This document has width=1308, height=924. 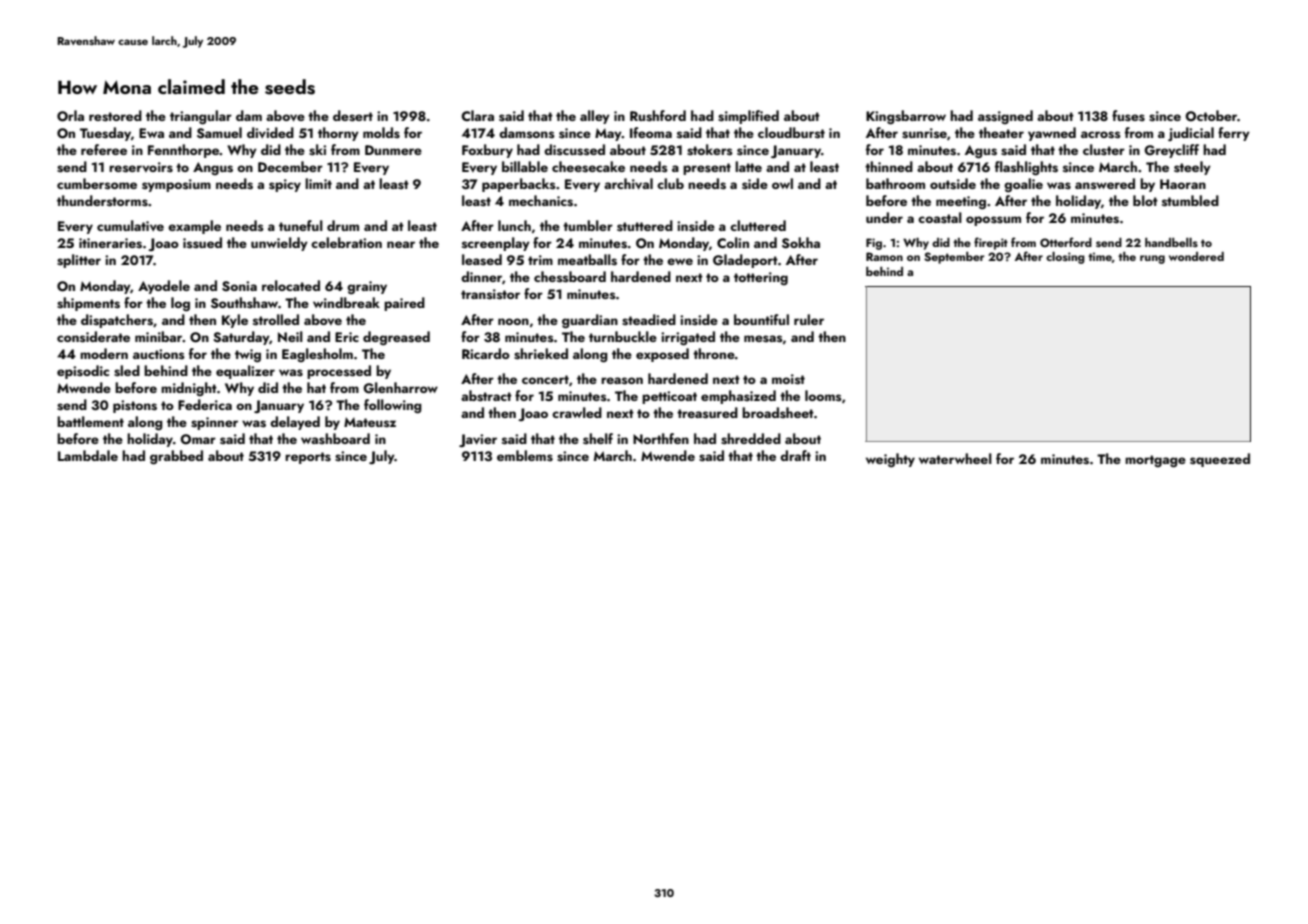 What do you see at coordinates (1211, 116) in the document?
I see `October` at bounding box center [1211, 116].
